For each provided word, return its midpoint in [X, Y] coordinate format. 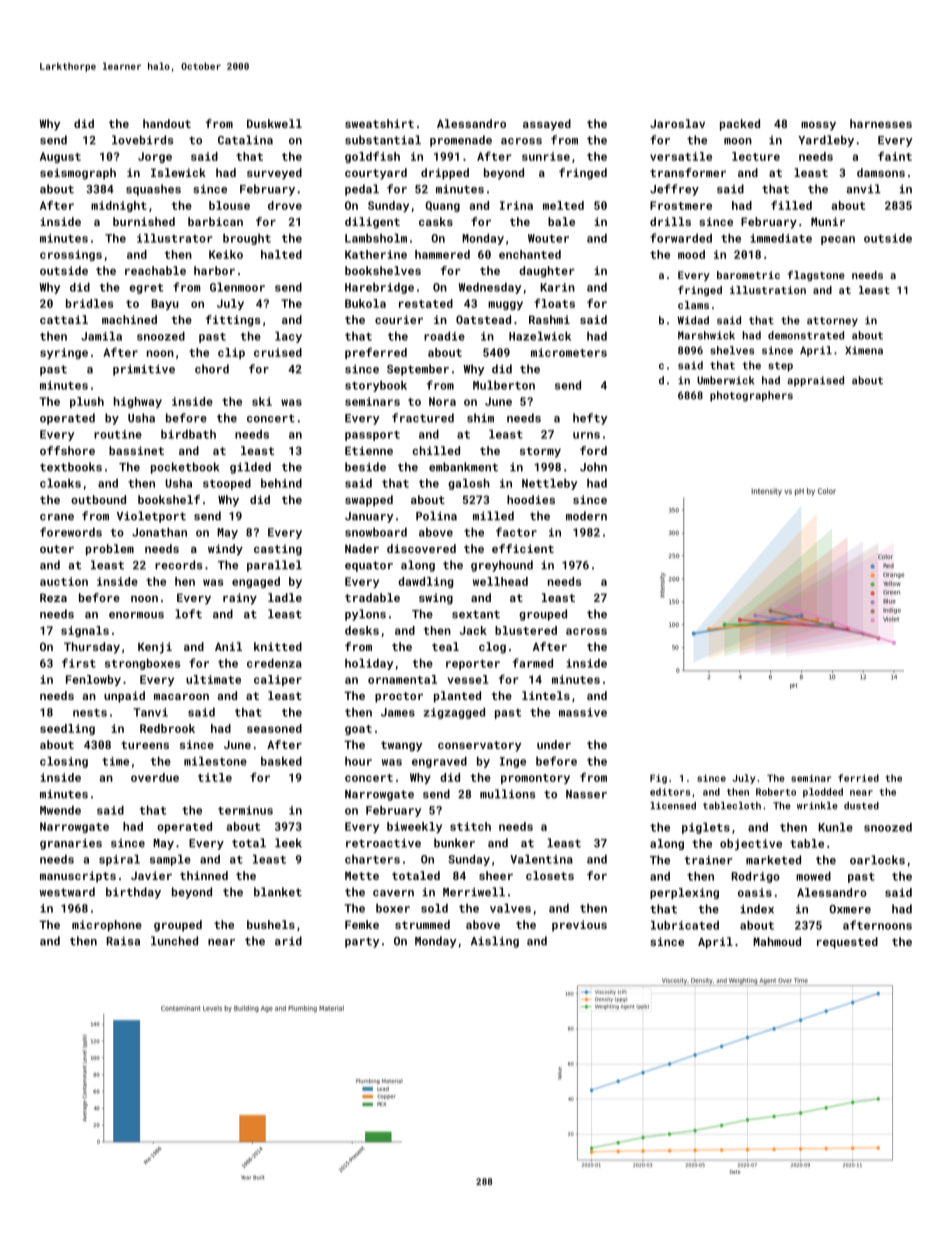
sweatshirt [379, 123]
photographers [751, 396]
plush [87, 402]
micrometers [569, 352]
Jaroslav [677, 123]
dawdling [425, 582]
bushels [271, 924]
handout [167, 123]
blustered [526, 630]
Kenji [155, 648]
